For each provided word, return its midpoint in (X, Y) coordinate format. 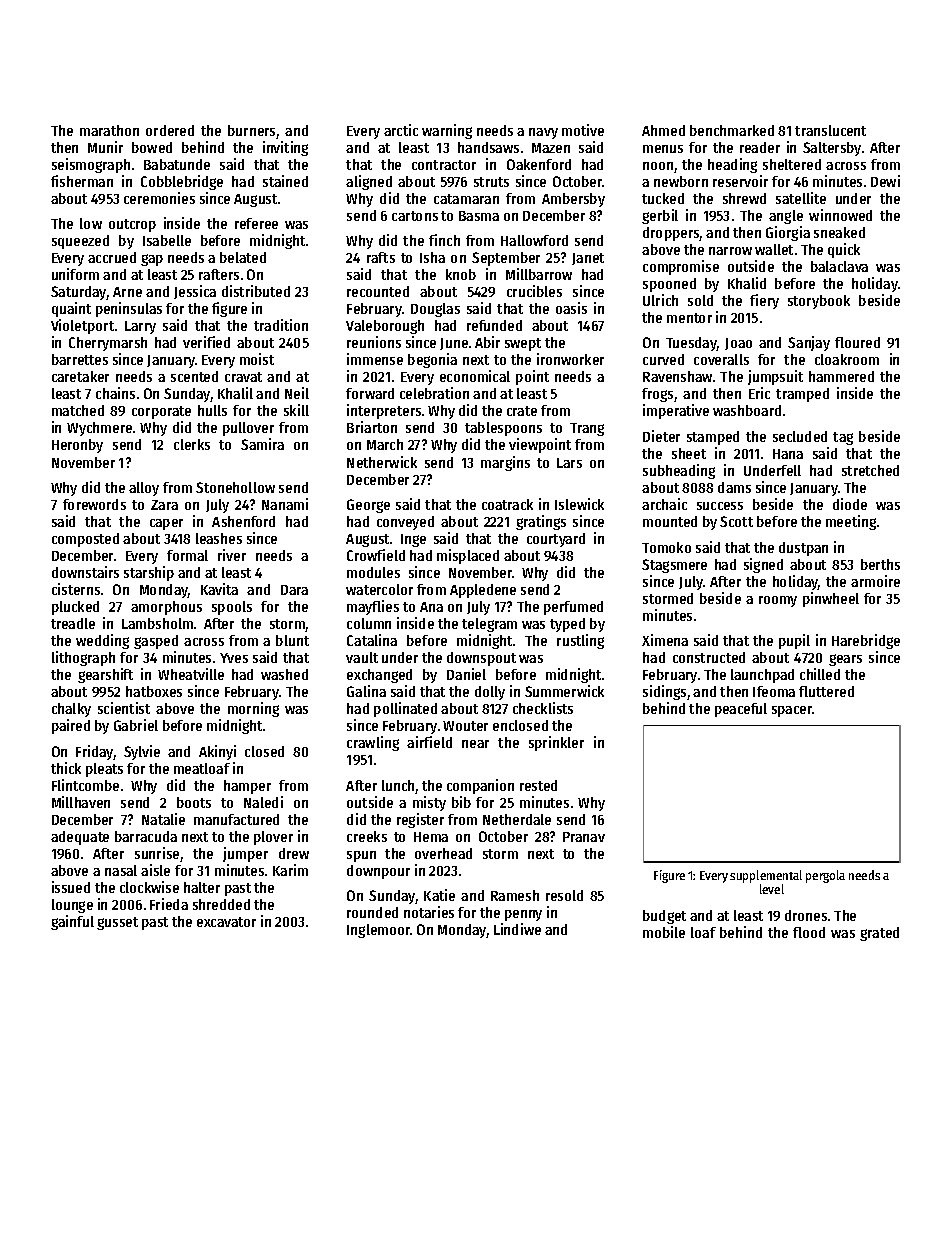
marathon (109, 130)
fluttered (826, 691)
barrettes (80, 359)
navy (543, 133)
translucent (830, 130)
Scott (736, 521)
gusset (117, 923)
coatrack (507, 504)
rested (538, 785)
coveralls (721, 359)
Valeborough (385, 327)
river (232, 555)
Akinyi (217, 752)
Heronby (77, 446)
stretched (870, 470)
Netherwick (382, 462)
